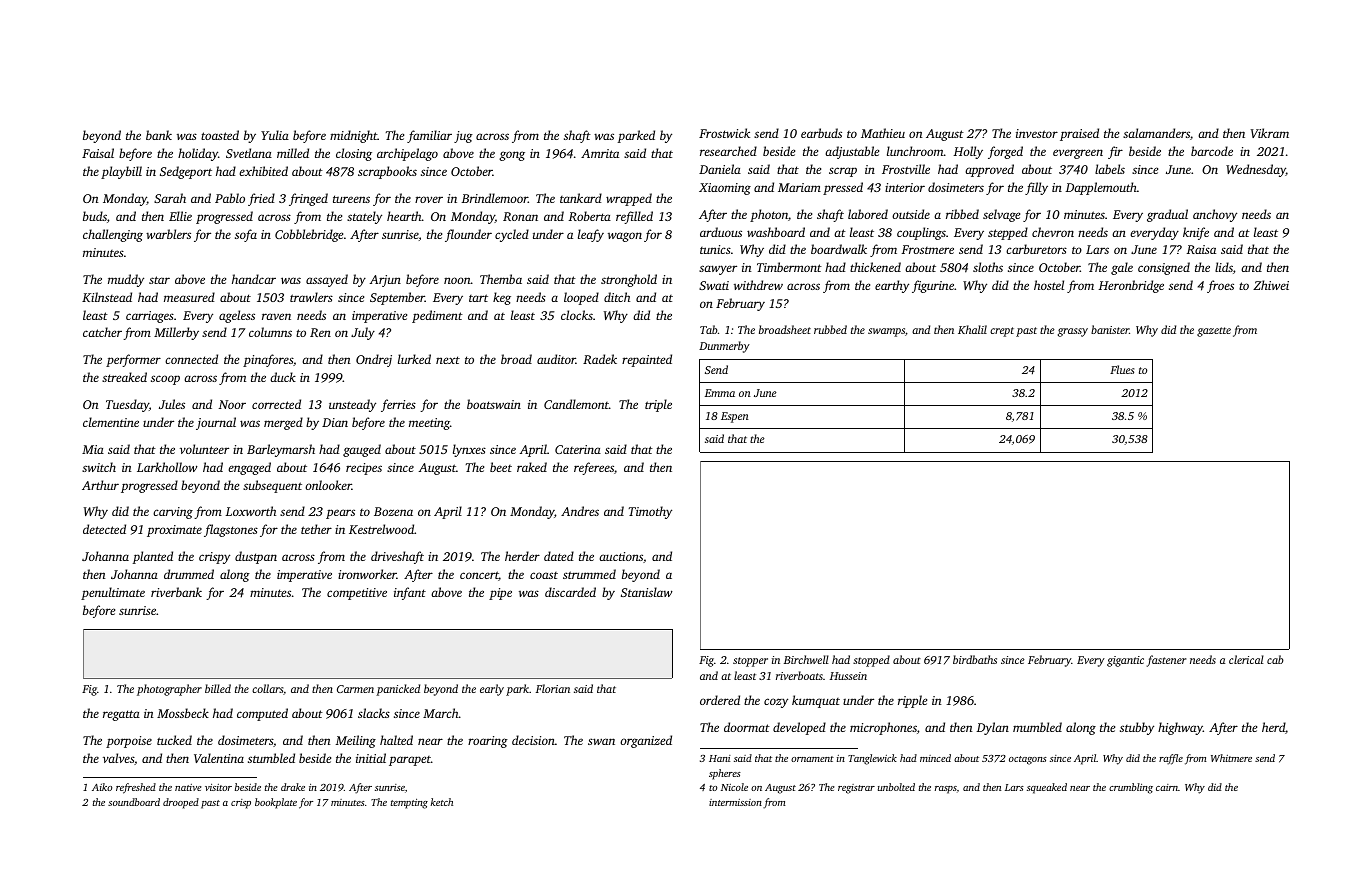 The width and height of the screenshot is (1372, 887). What do you see at coordinates (933, 286) in the screenshot?
I see `figurine` at bounding box center [933, 286].
